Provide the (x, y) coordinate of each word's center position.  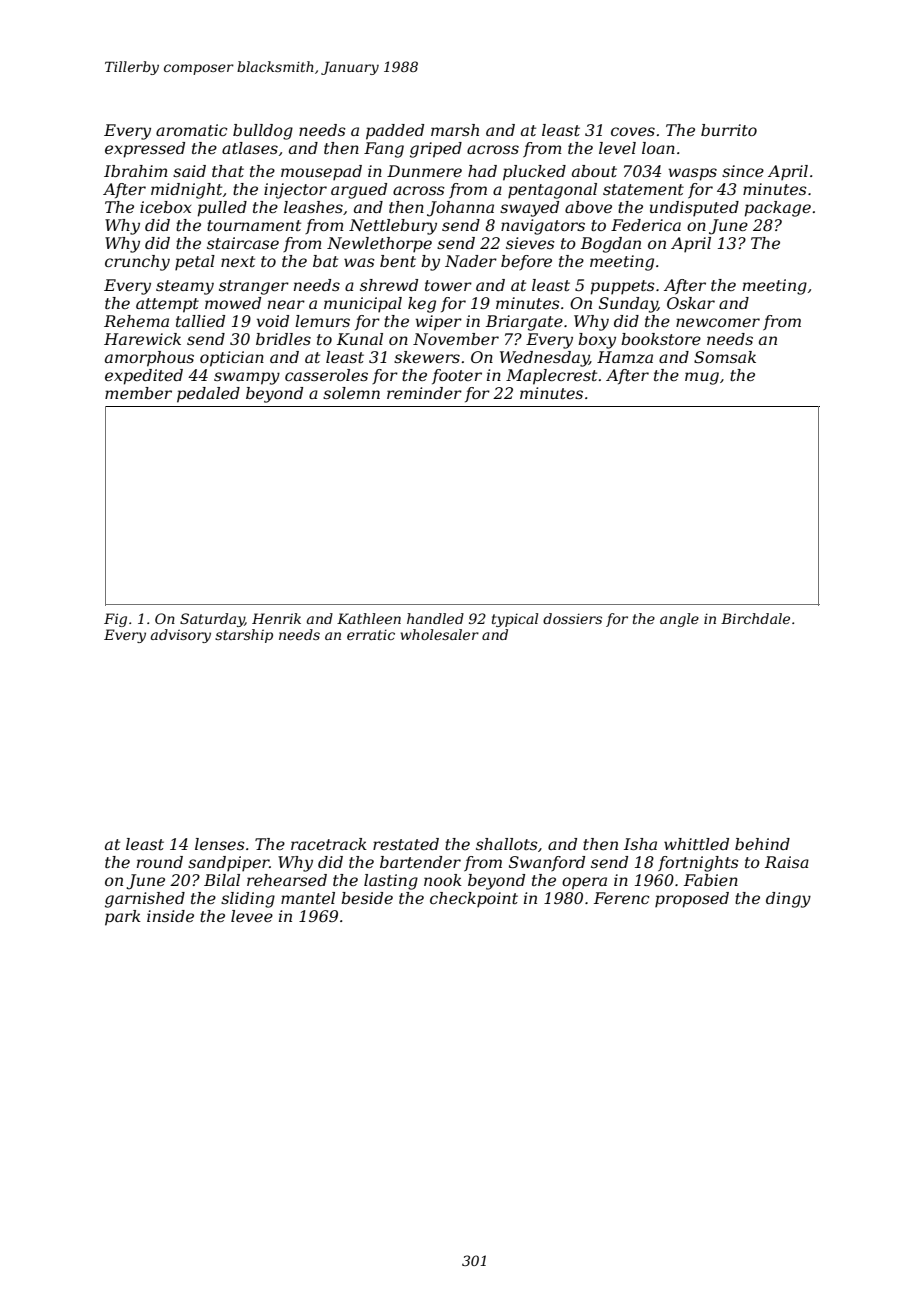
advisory (181, 636)
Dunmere (424, 171)
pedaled (208, 395)
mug (702, 378)
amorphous (149, 359)
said (189, 171)
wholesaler (440, 634)
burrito (729, 130)
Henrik (276, 618)
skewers (427, 357)
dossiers (572, 618)
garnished (145, 900)
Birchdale (755, 618)
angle (679, 620)
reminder (424, 393)
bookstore (661, 339)
